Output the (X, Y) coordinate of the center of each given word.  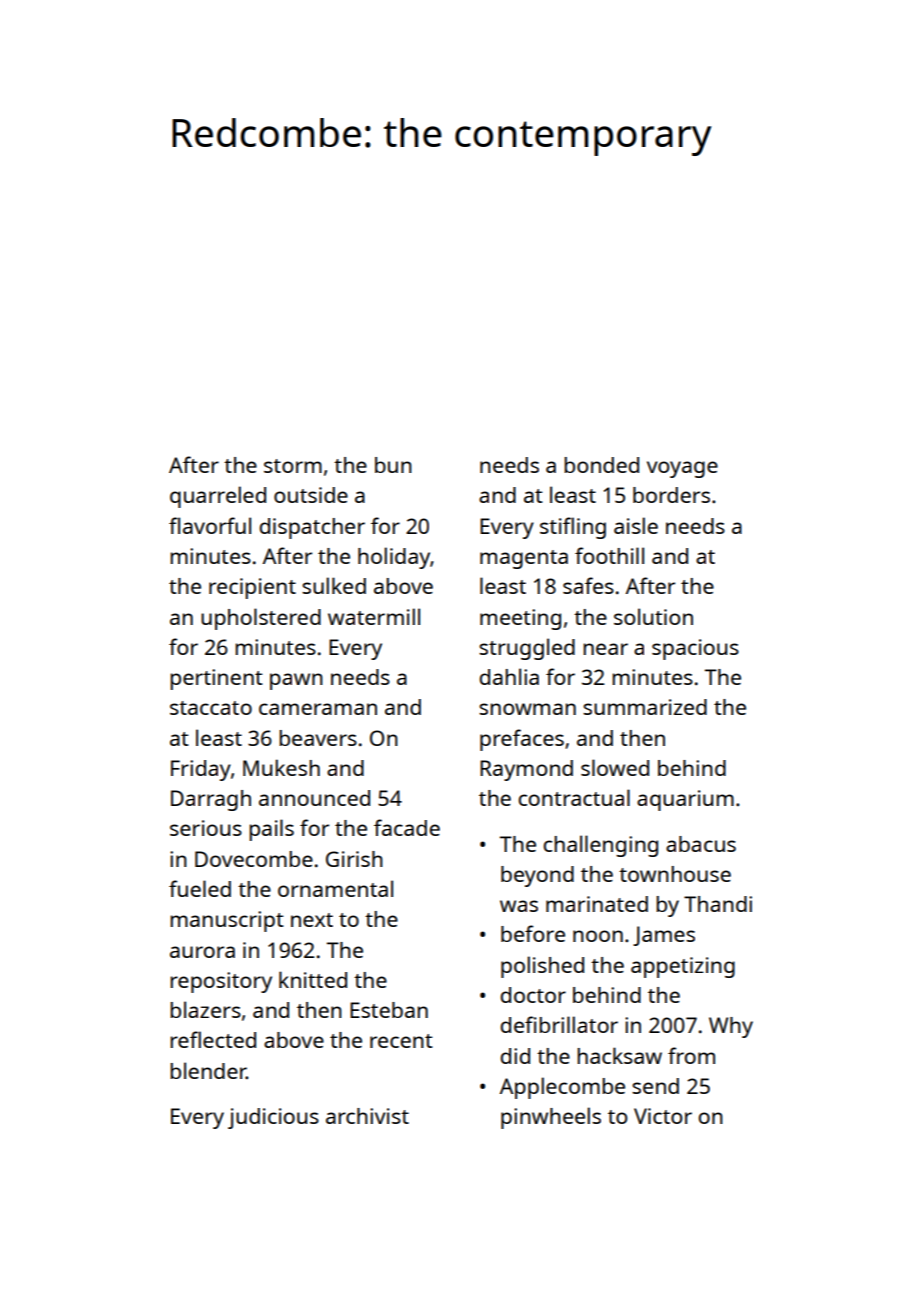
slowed (615, 767)
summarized (645, 707)
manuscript (227, 921)
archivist (367, 1116)
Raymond (526, 770)
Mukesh (281, 767)
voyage (682, 469)
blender (208, 1070)
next (312, 920)
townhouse (675, 874)
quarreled (218, 497)
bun (393, 465)
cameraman (318, 709)
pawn (296, 681)
